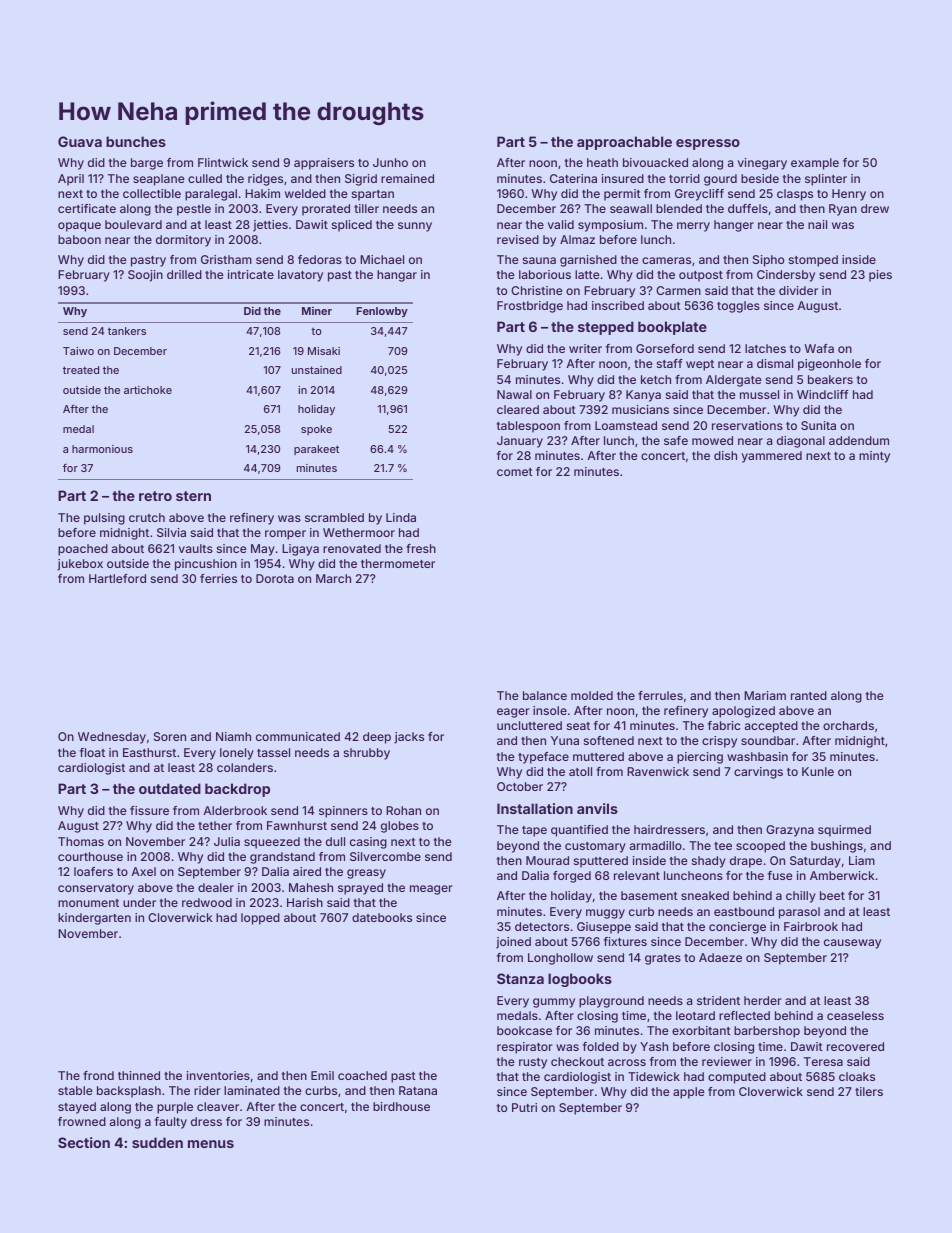 This screenshot has width=952, height=1233. Describe the element at coordinates (520, 786) in the screenshot. I see `October` at that location.
